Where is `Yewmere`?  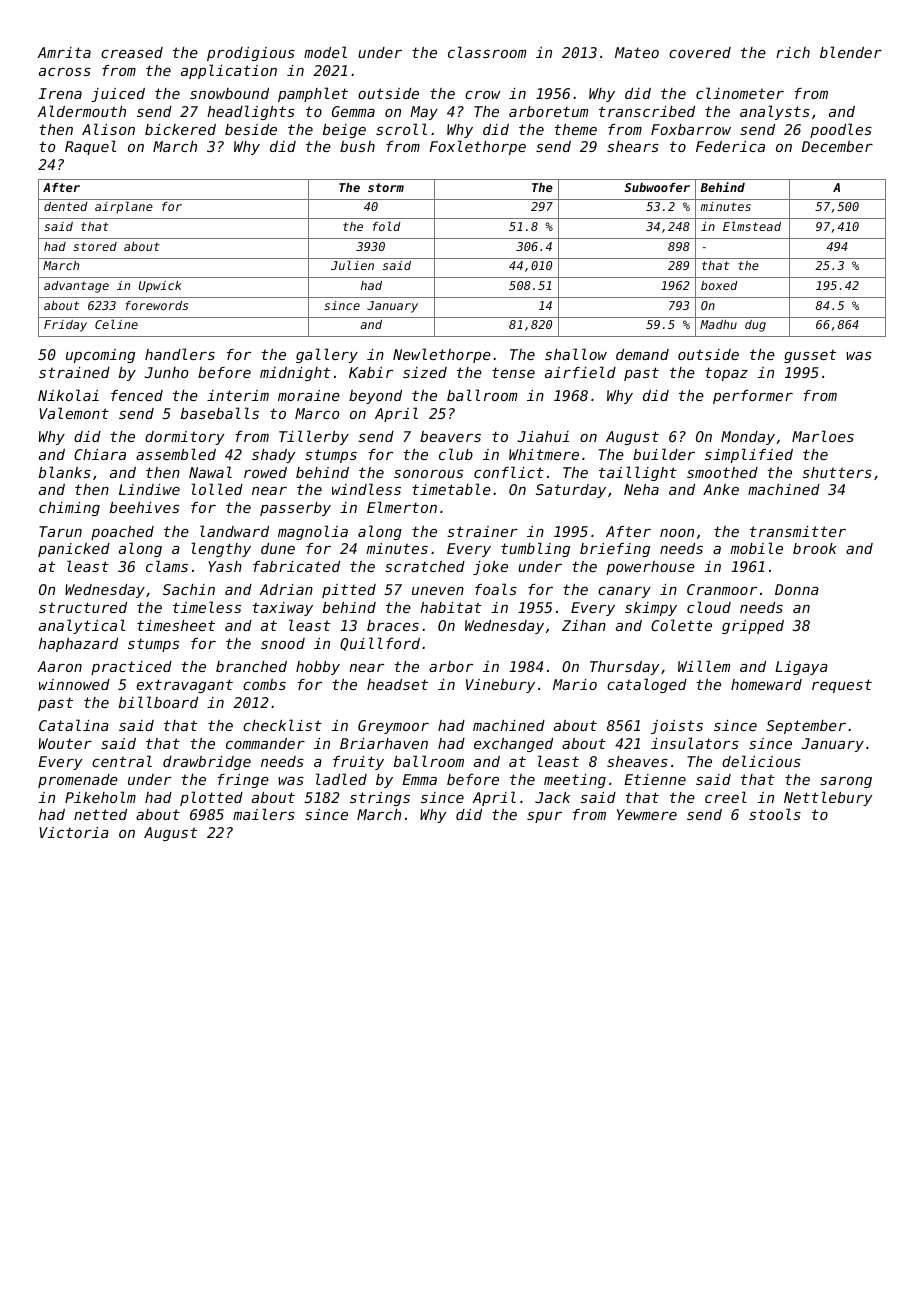
Yewmere is located at coordinates (647, 814).
